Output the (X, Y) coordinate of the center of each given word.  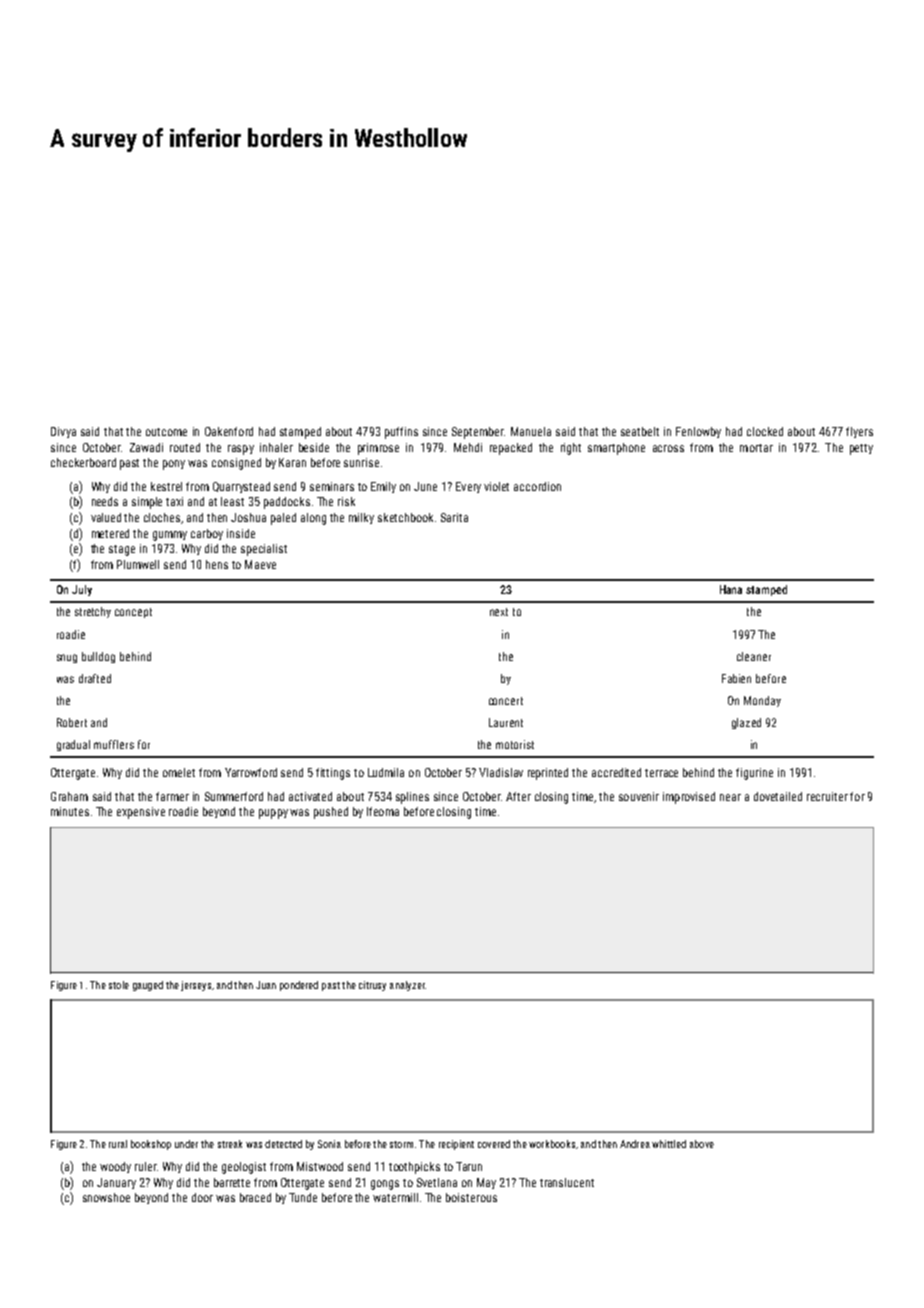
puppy (273, 814)
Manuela (531, 431)
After (518, 796)
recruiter (827, 796)
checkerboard (83, 462)
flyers (859, 432)
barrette (232, 1182)
